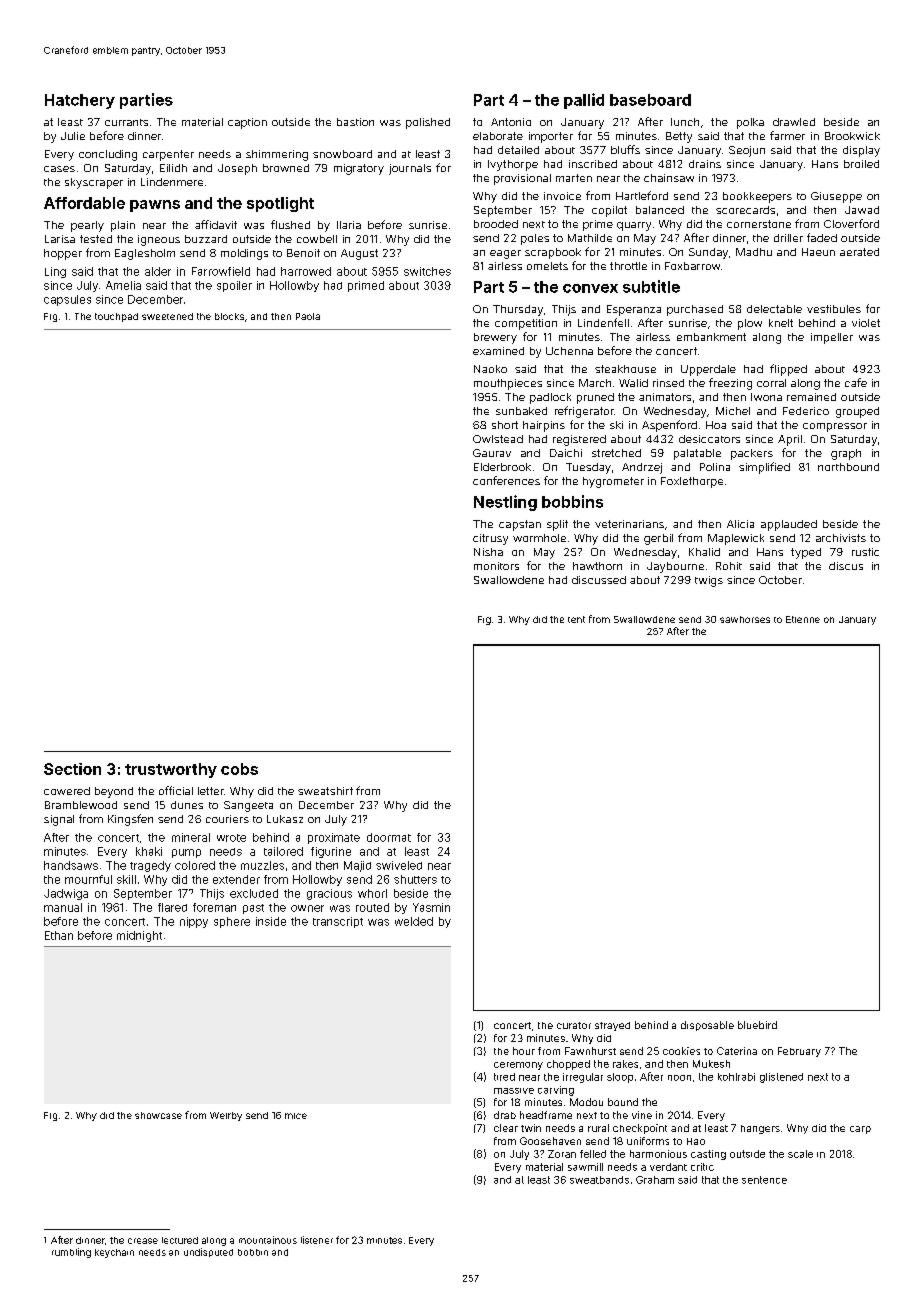 This image has height=1308, width=924. What do you see at coordinates (237, 169) in the image?
I see `Joseph` at bounding box center [237, 169].
